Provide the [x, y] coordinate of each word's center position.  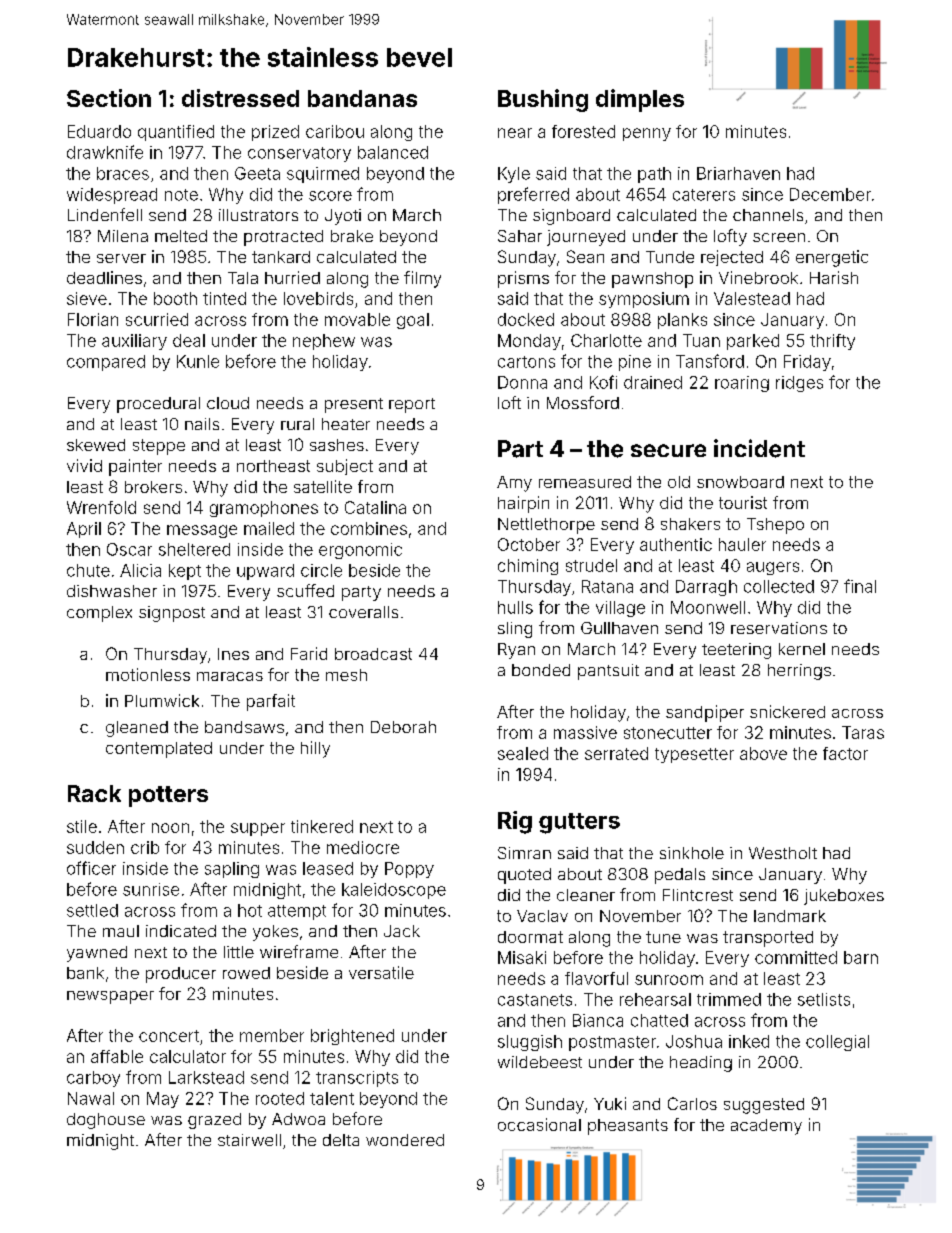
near [515, 133]
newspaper [110, 997]
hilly [315, 749]
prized [275, 133]
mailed [269, 528]
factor [845, 753]
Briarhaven [738, 173]
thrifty [832, 342]
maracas [230, 676]
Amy [514, 484]
